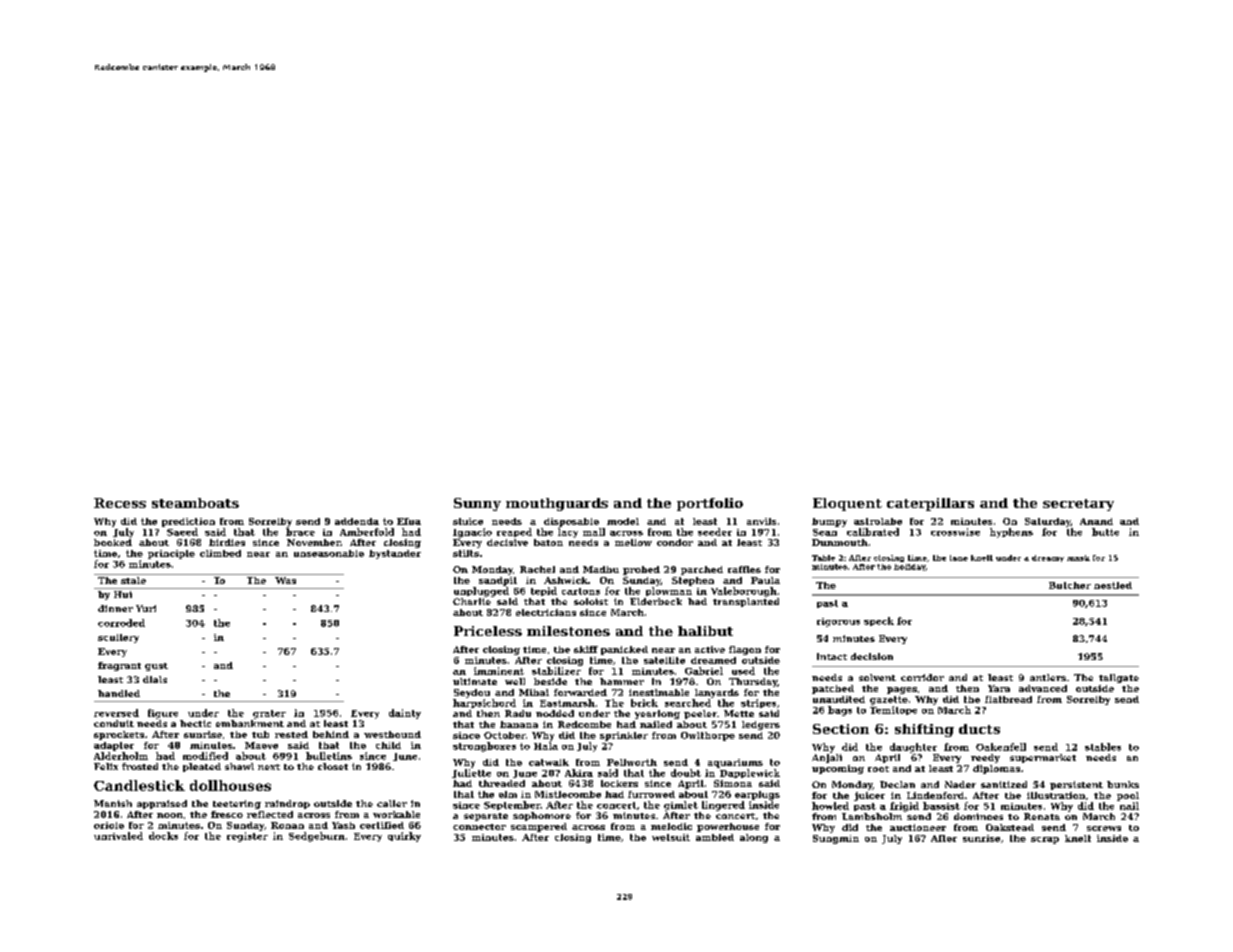  What do you see at coordinates (1070, 585) in the page?
I see `Butcher` at bounding box center [1070, 585].
